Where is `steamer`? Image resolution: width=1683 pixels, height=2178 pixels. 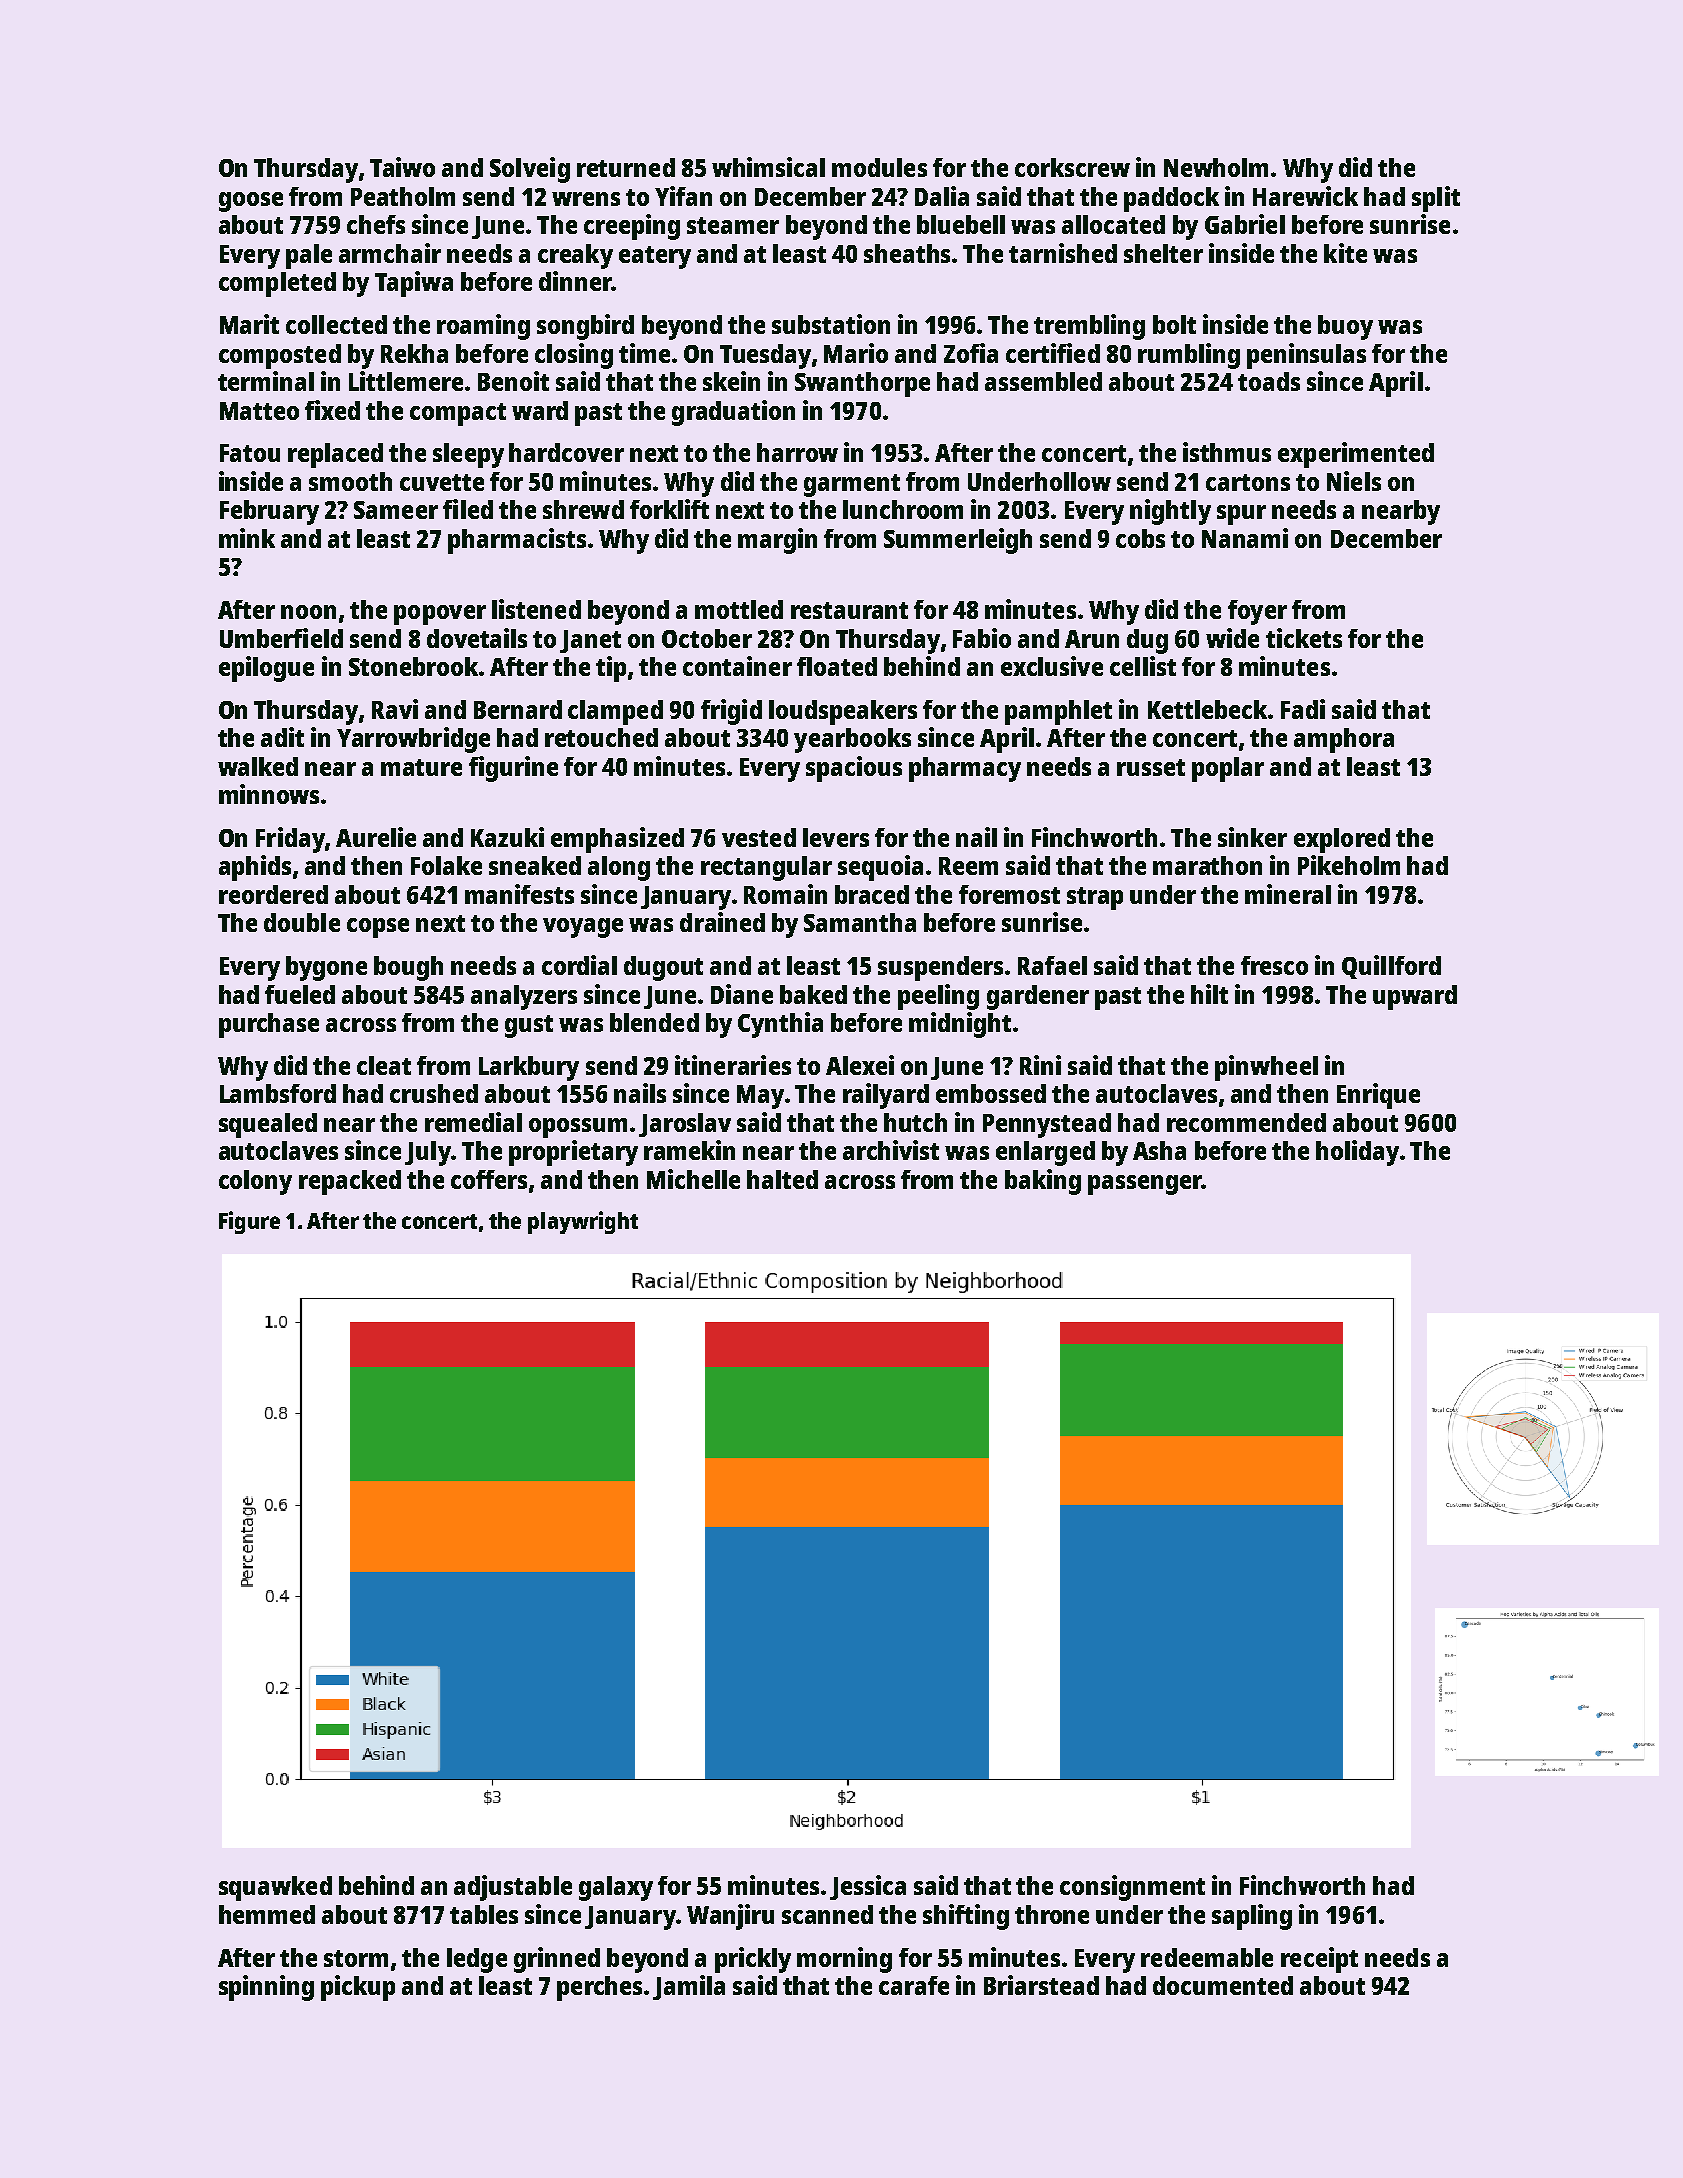 steamer is located at coordinates (733, 225).
